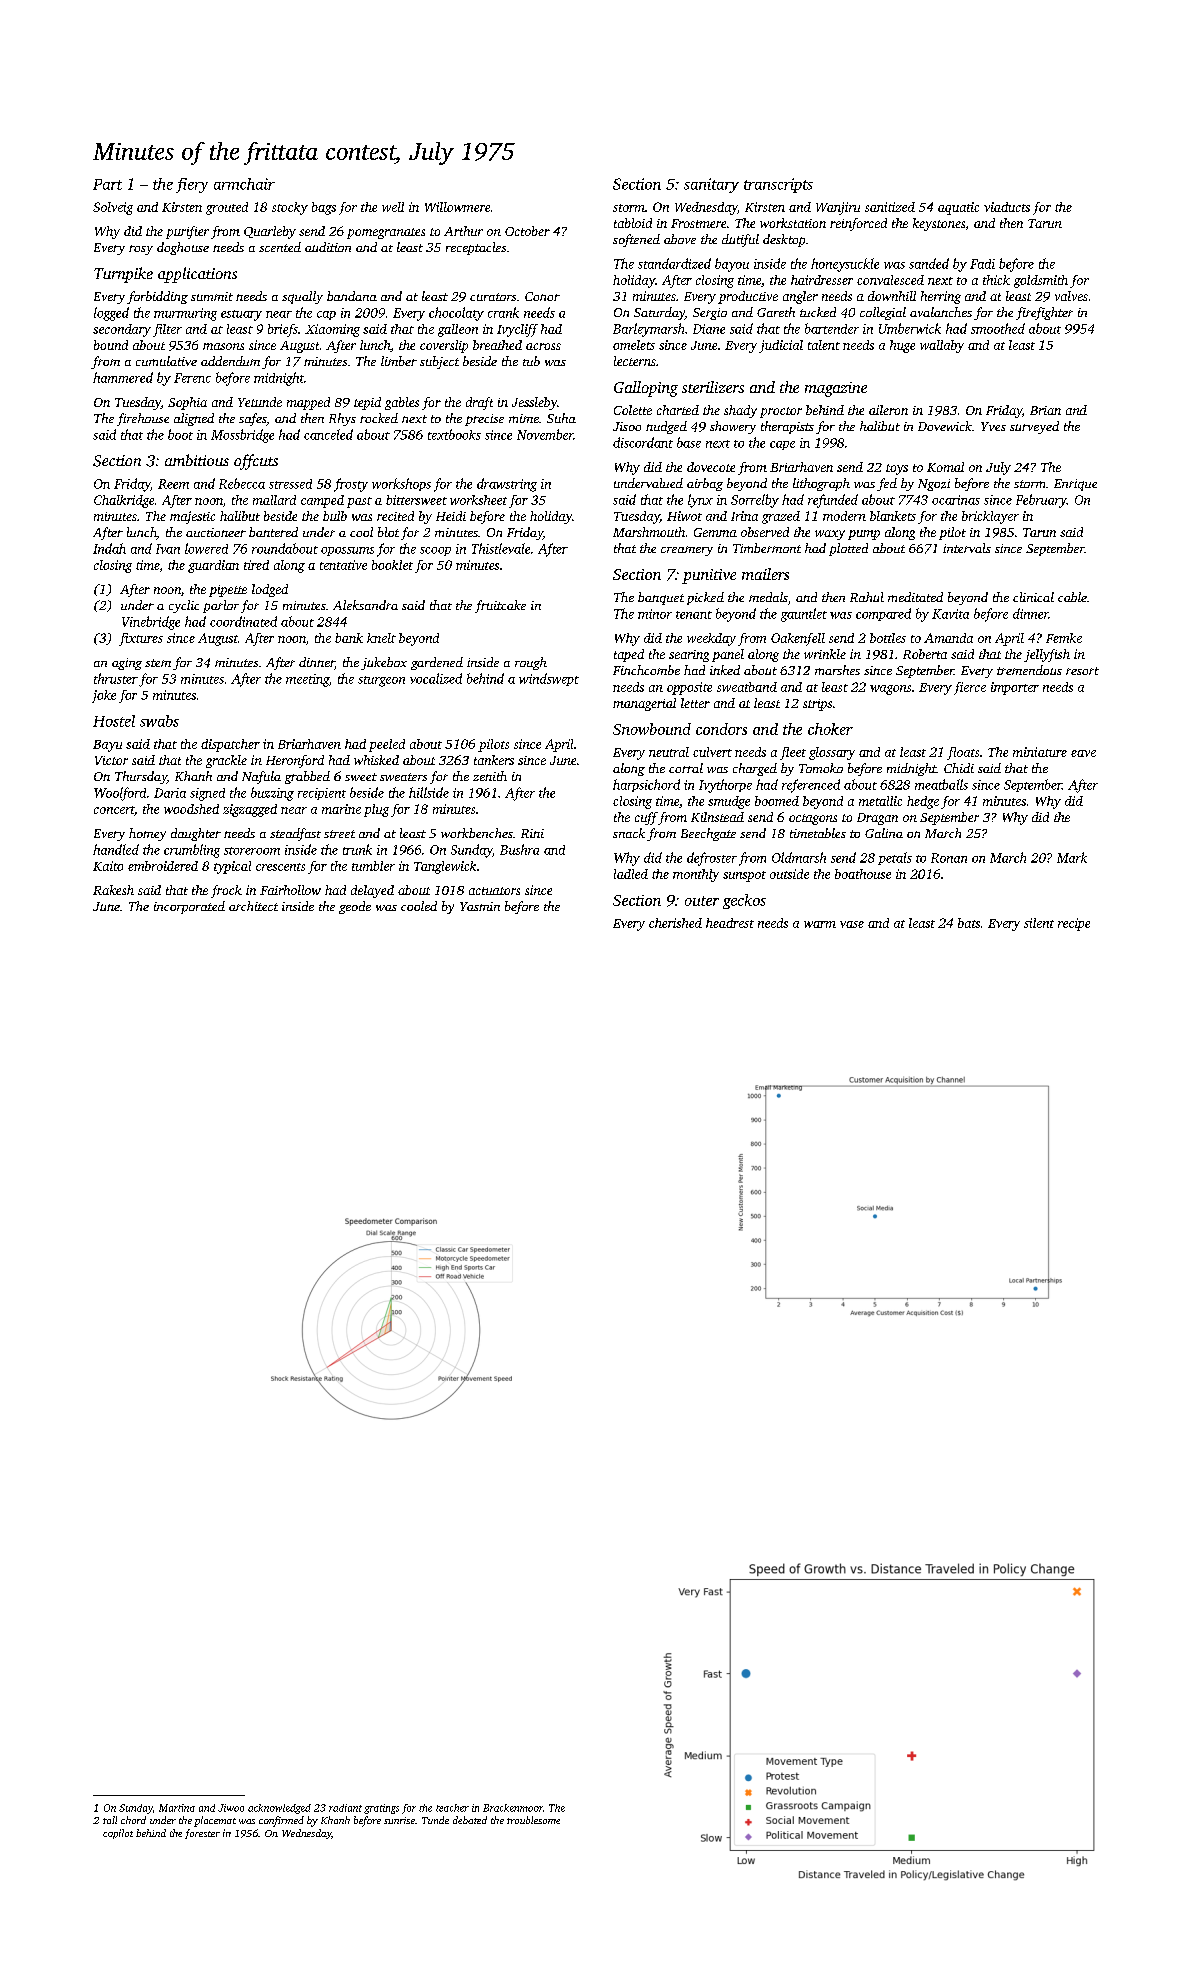  What do you see at coordinates (744, 901) in the screenshot?
I see `geckos` at bounding box center [744, 901].
